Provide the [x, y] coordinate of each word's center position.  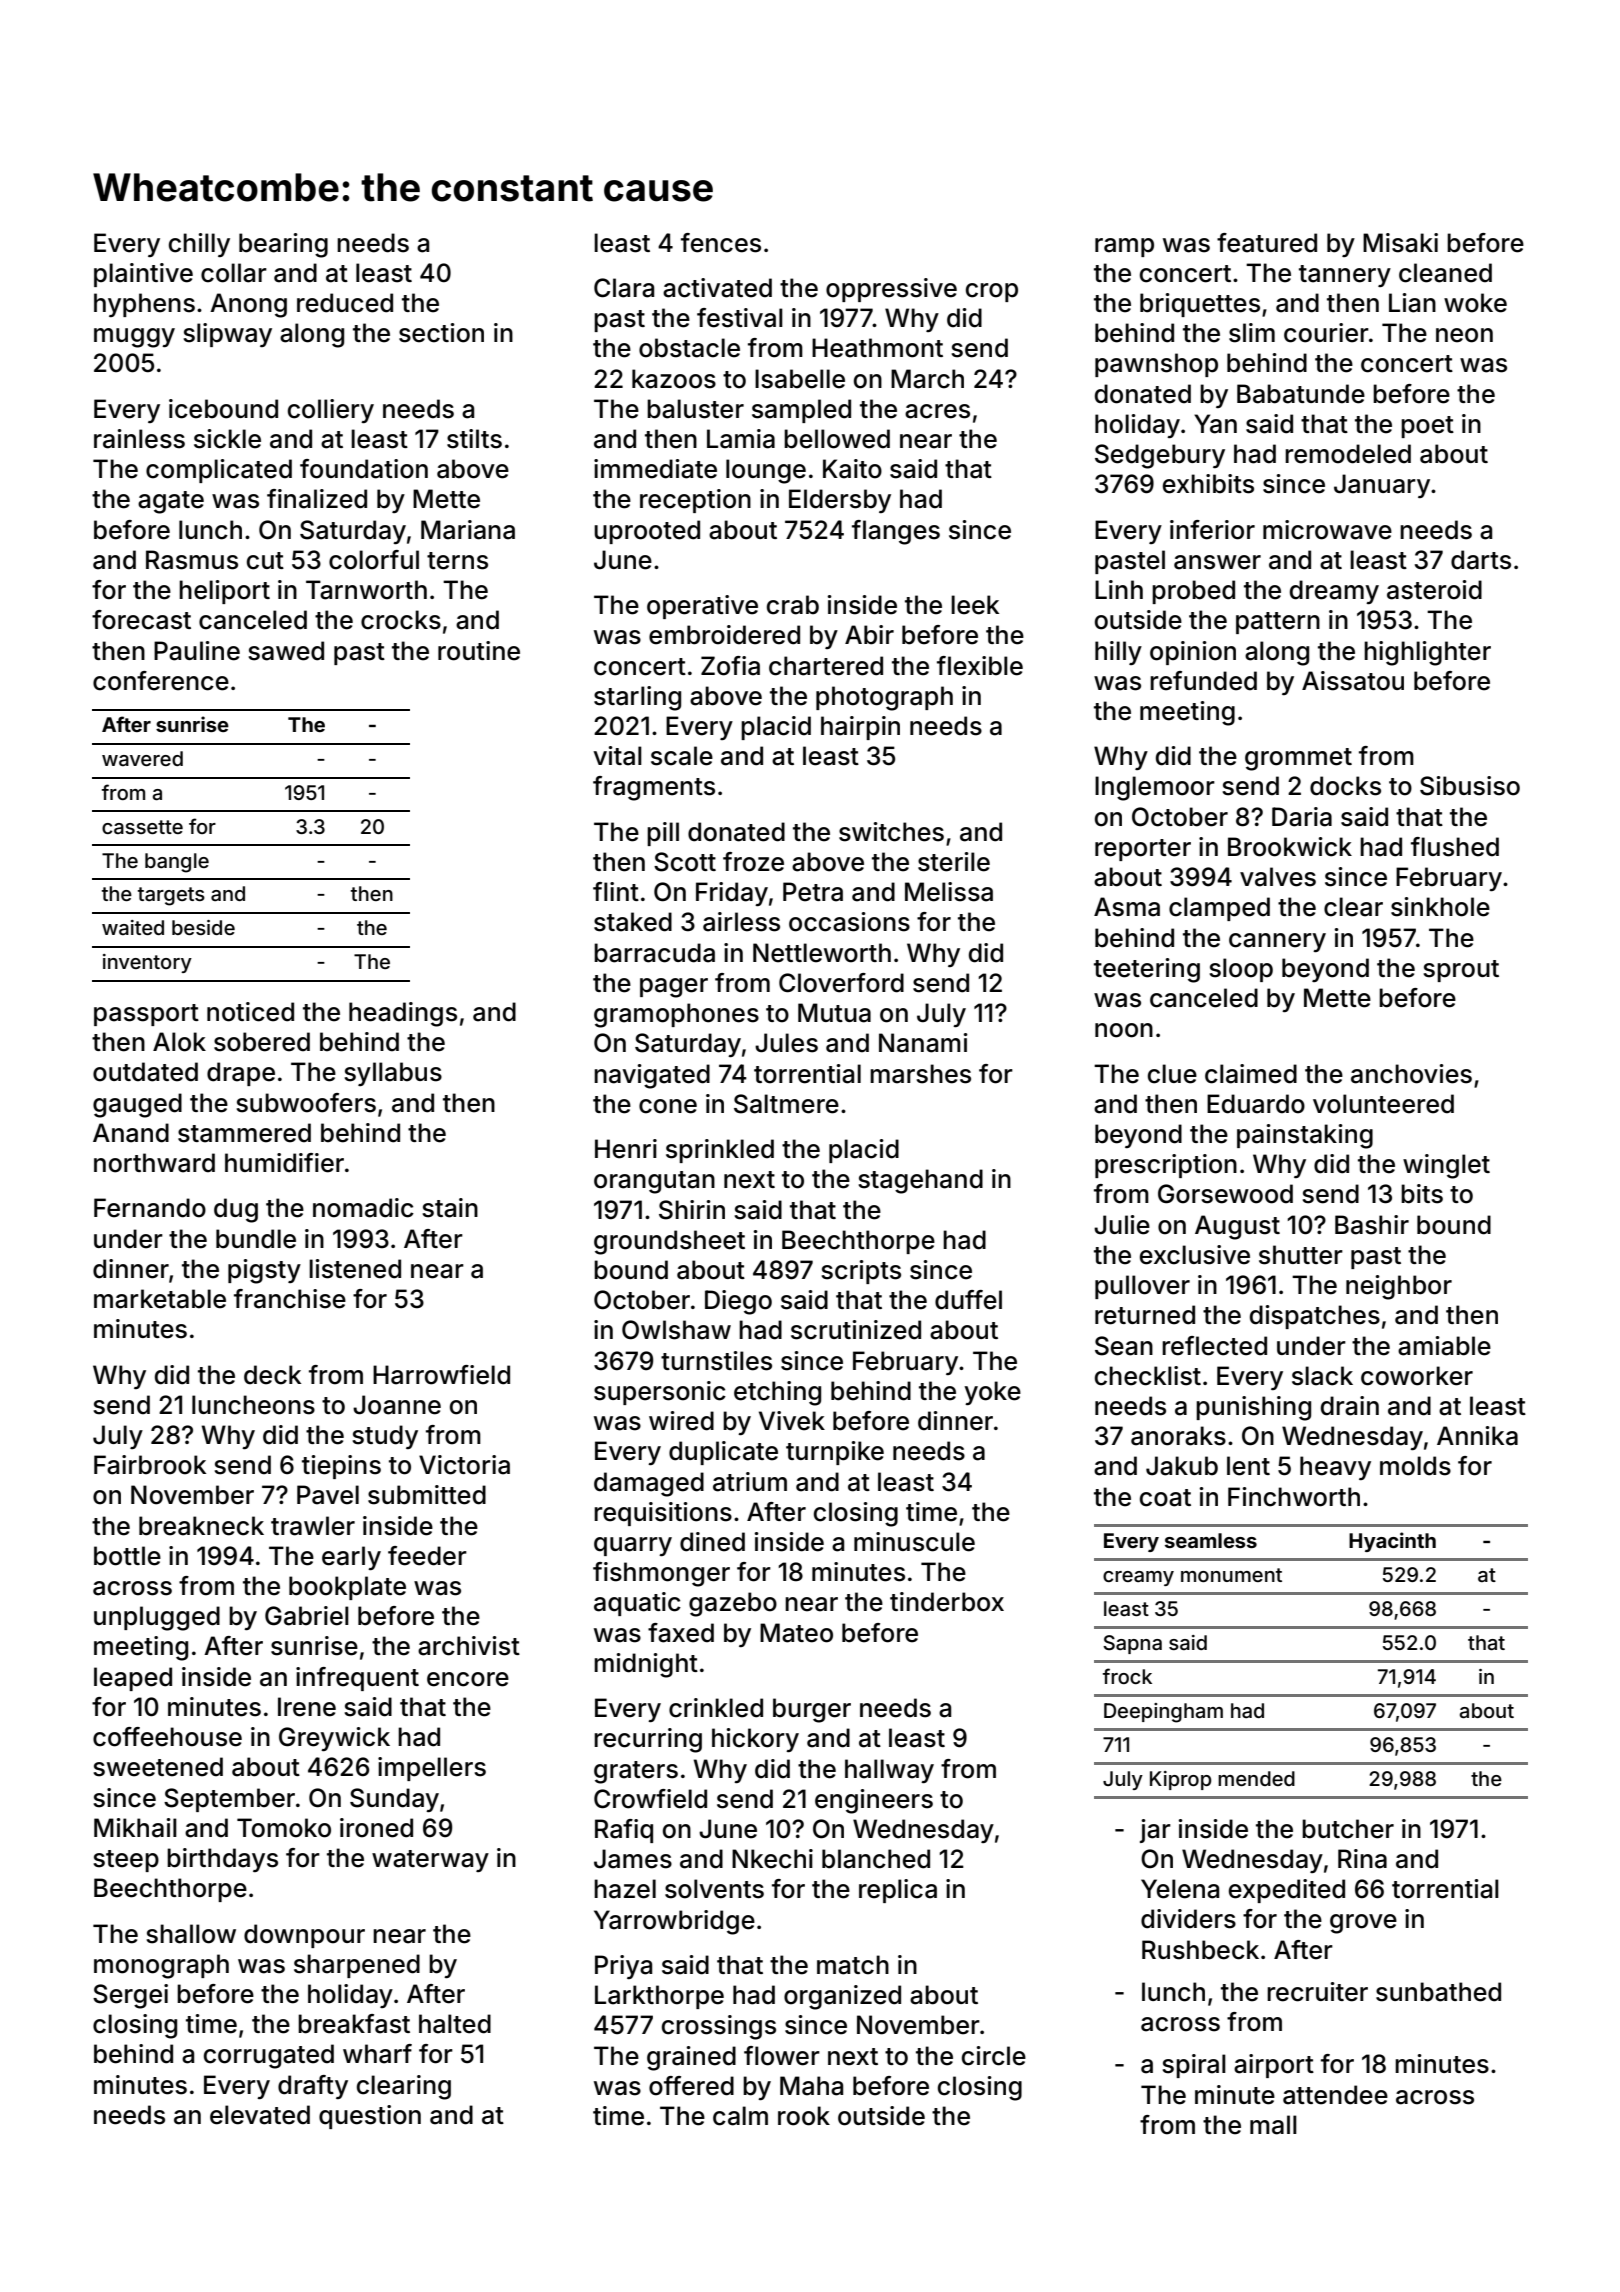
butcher [1348, 1829]
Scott [685, 862]
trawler [313, 1526]
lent [1248, 1466]
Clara [624, 288]
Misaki [1400, 243]
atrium [750, 1482]
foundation [364, 469]
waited [133, 927]
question [370, 2117]
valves [1278, 877]
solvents [714, 1889]
